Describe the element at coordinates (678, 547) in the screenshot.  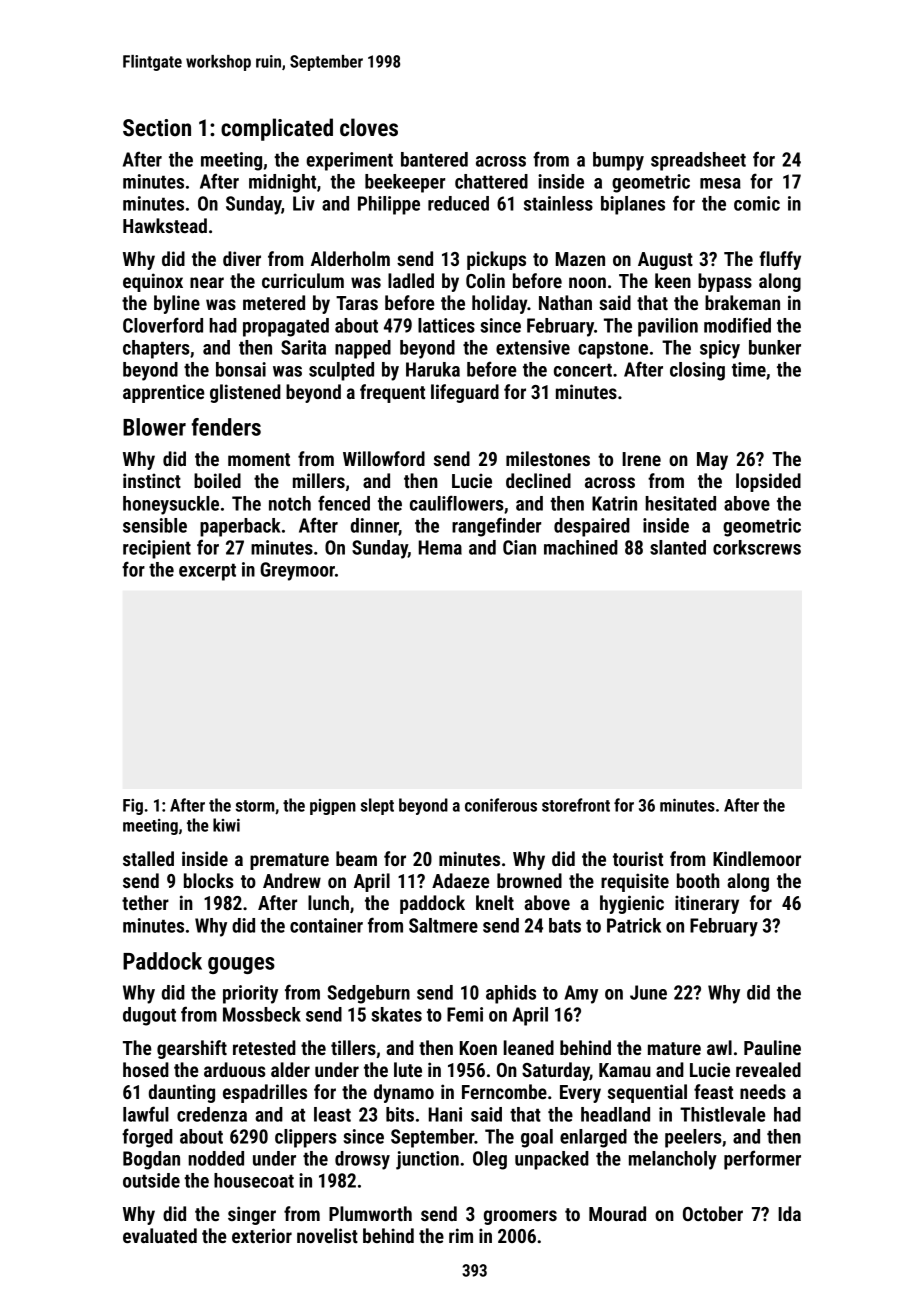
I see `slanted` at that location.
